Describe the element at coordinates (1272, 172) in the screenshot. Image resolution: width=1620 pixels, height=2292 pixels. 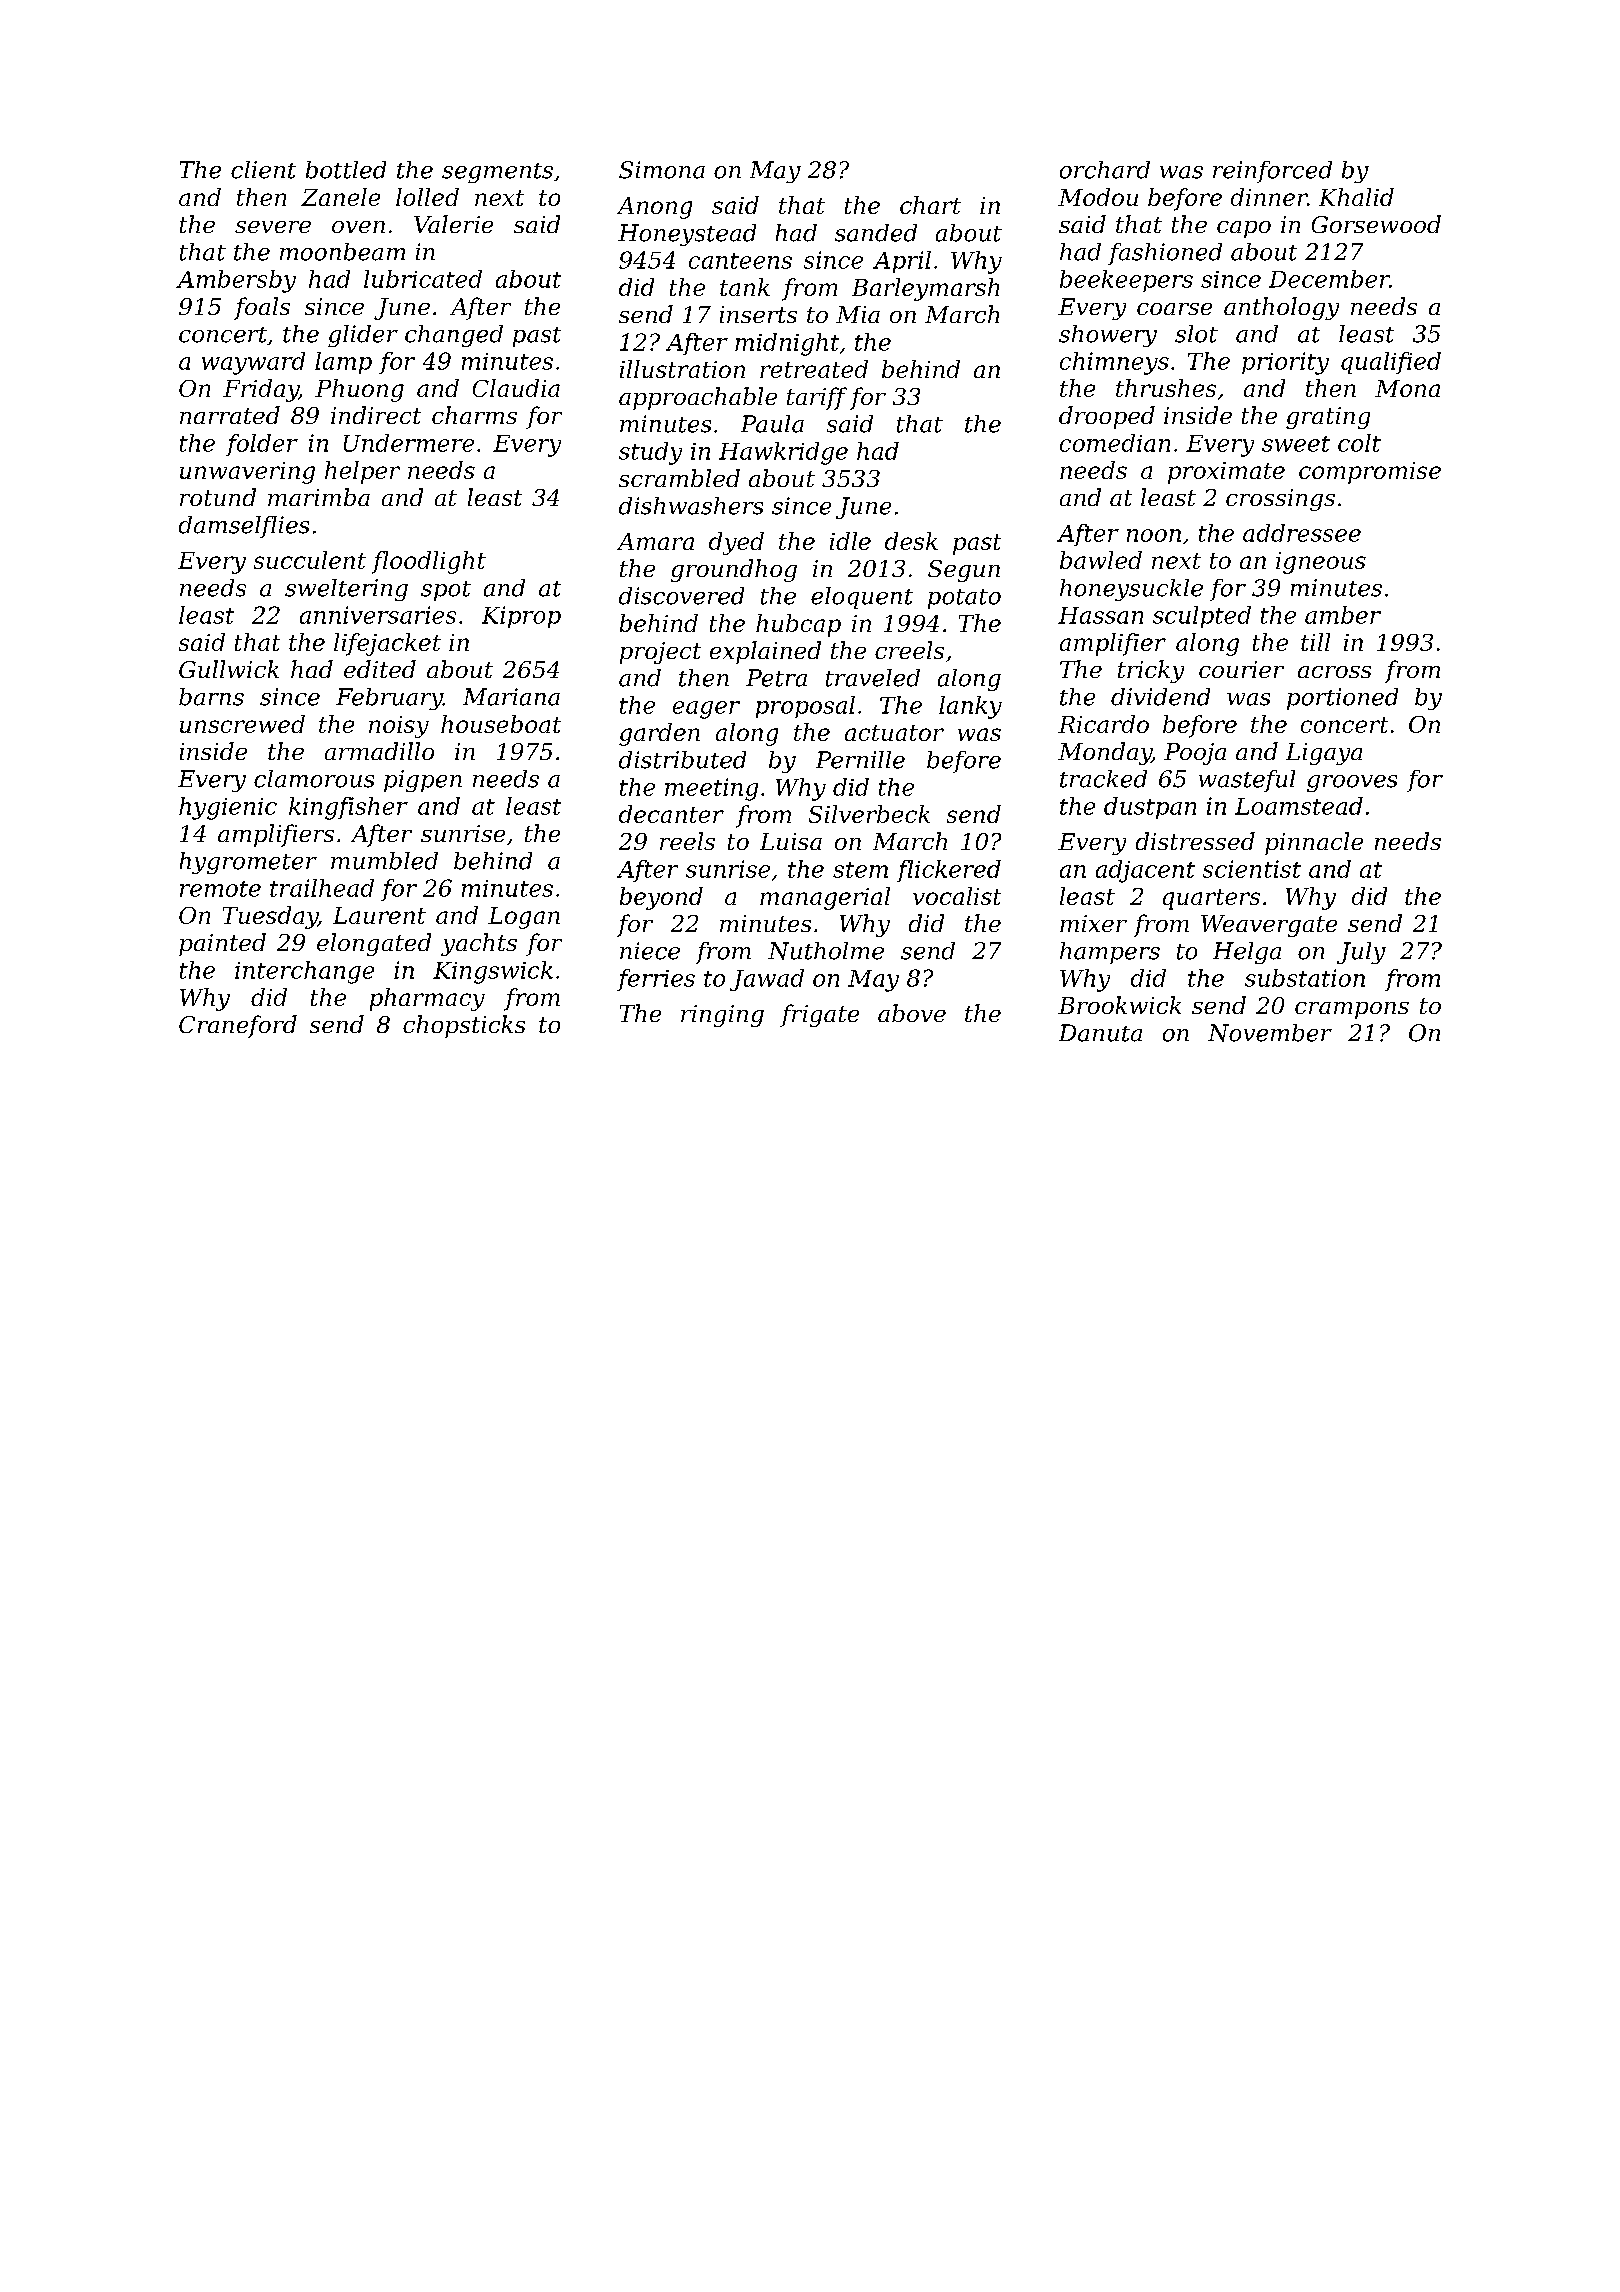
I see `reinforced` at that location.
